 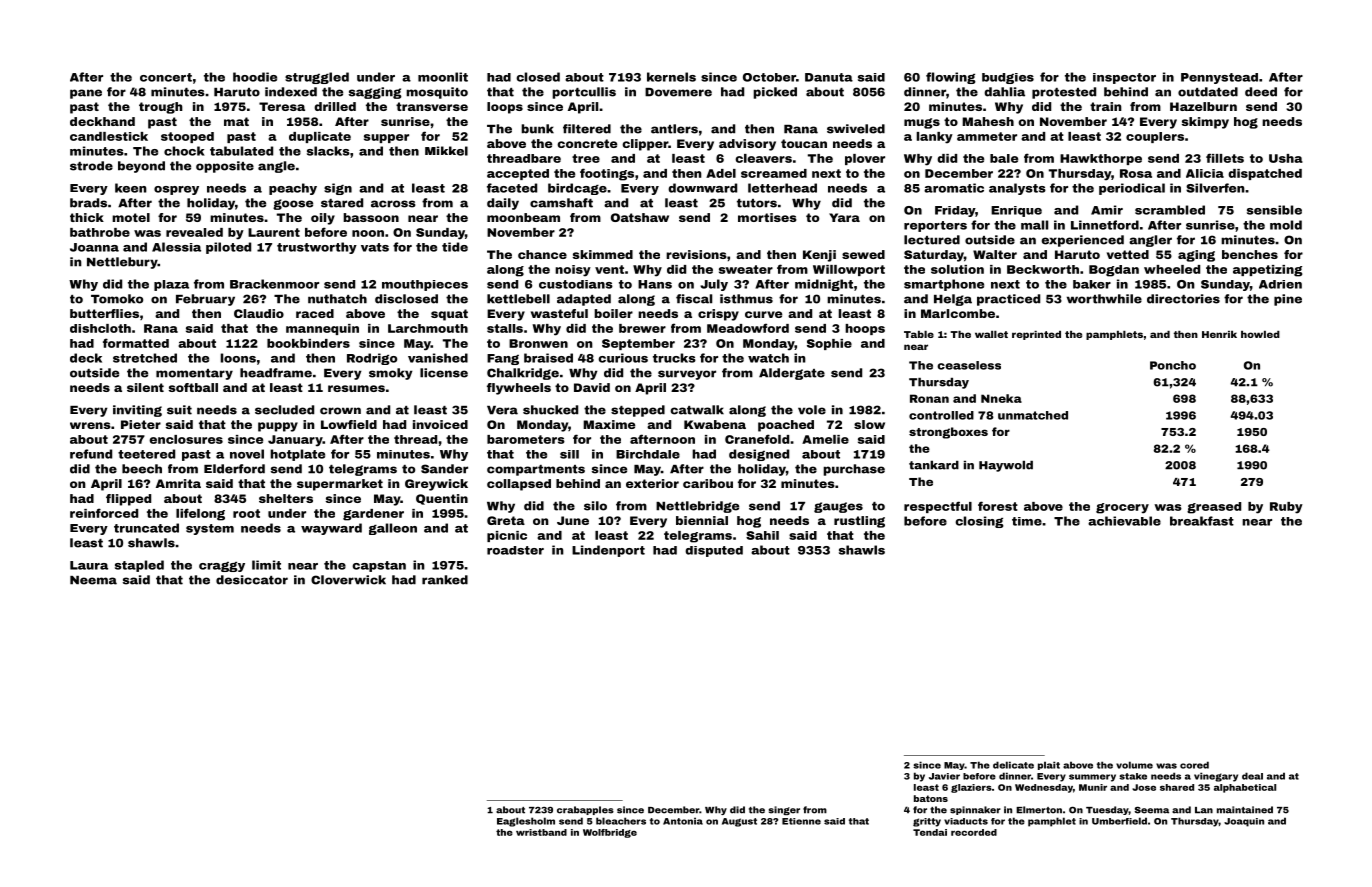 I want to click on Usha, so click(x=1286, y=158).
